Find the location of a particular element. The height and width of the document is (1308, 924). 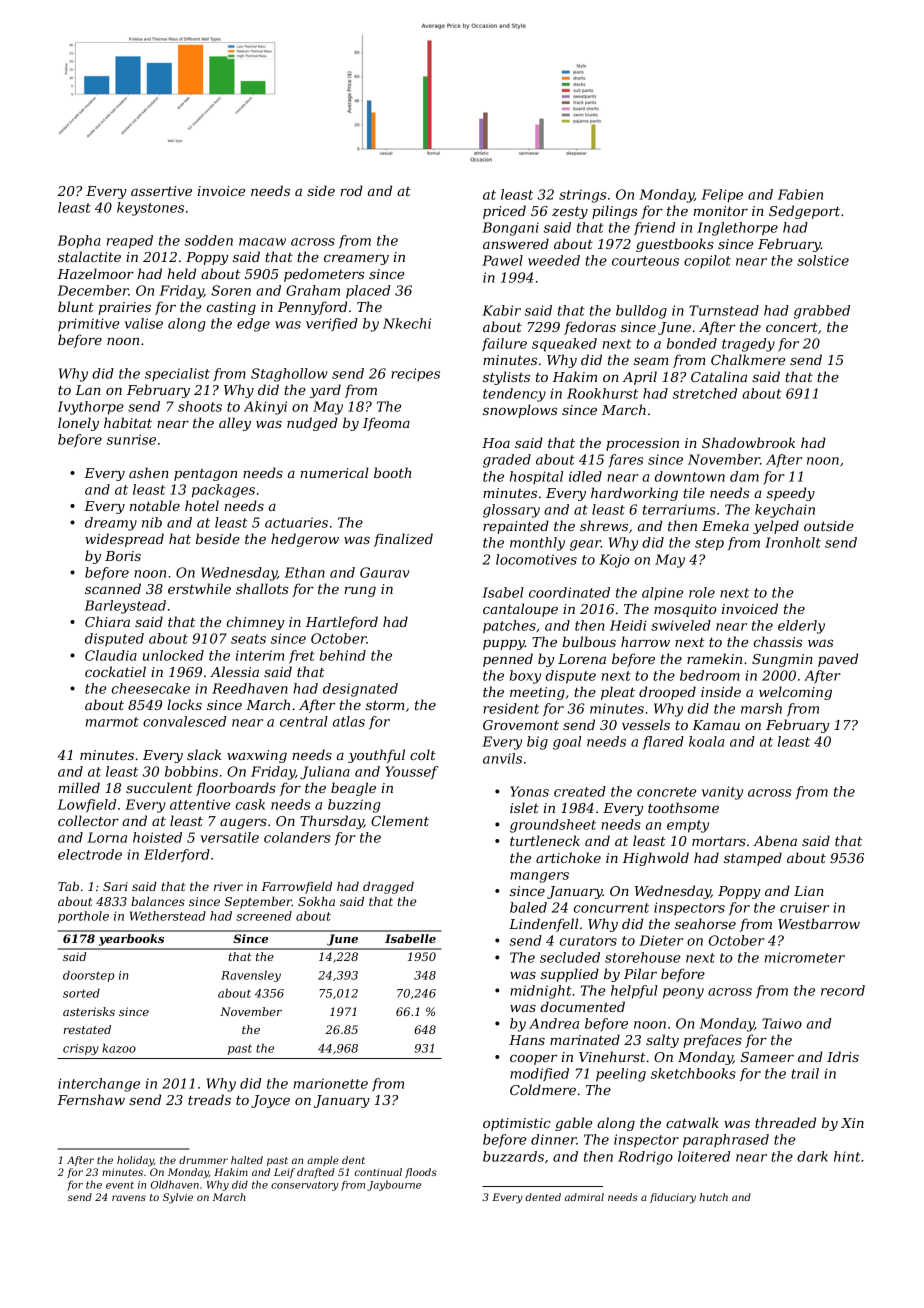

Pawel is located at coordinates (502, 260).
